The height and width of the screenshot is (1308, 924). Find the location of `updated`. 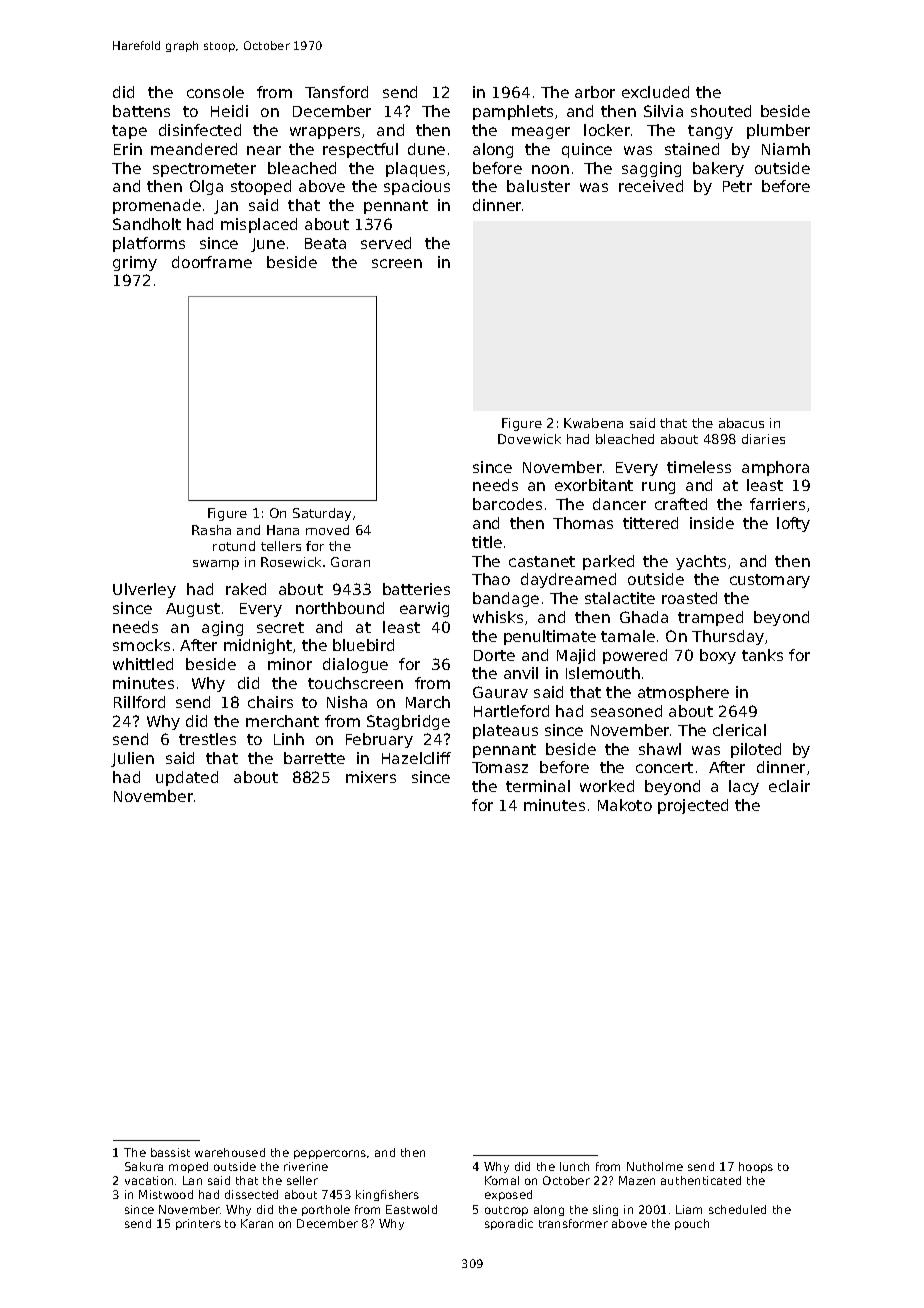

updated is located at coordinates (187, 778).
